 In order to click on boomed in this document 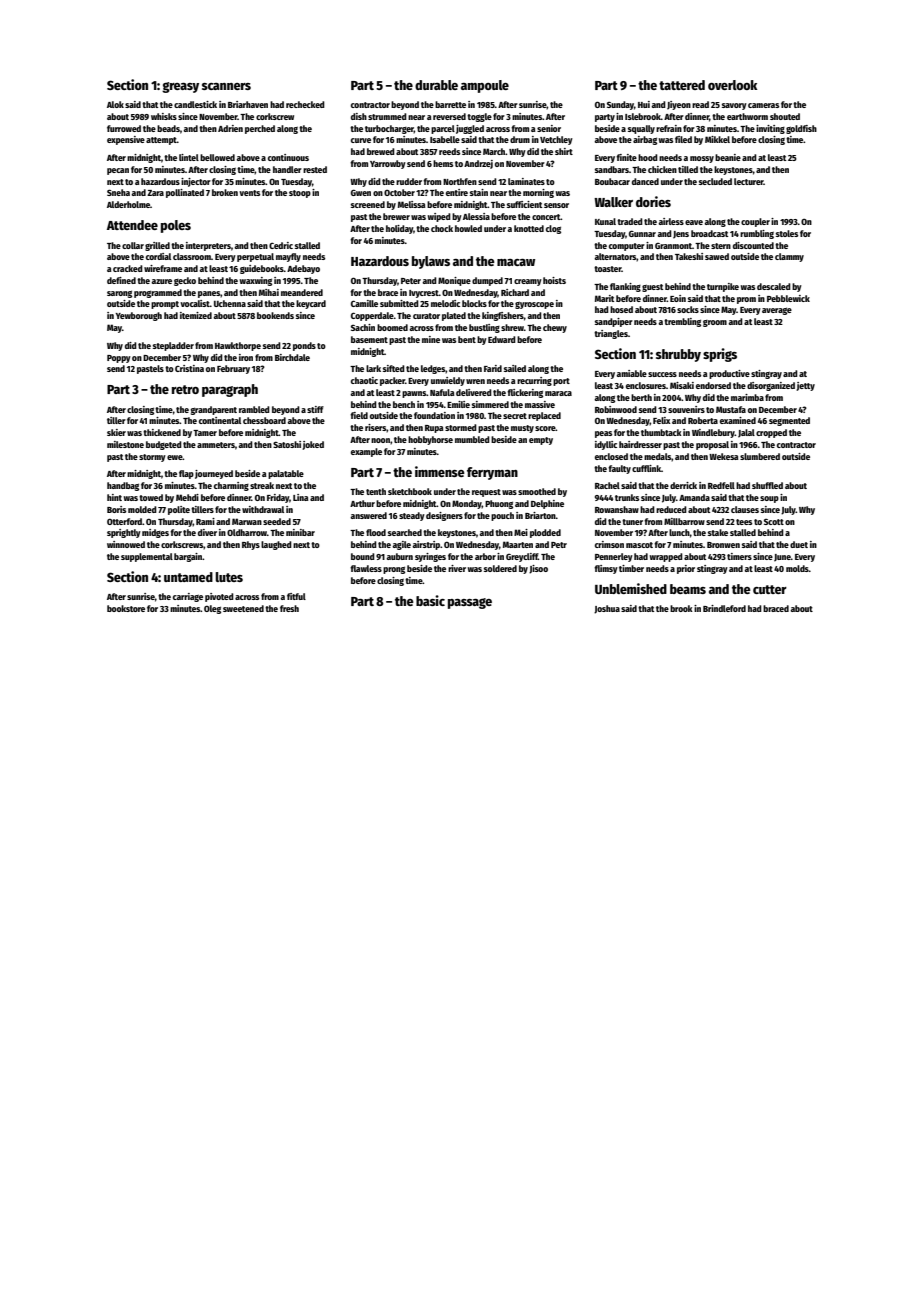, I will do `click(392, 327)`.
